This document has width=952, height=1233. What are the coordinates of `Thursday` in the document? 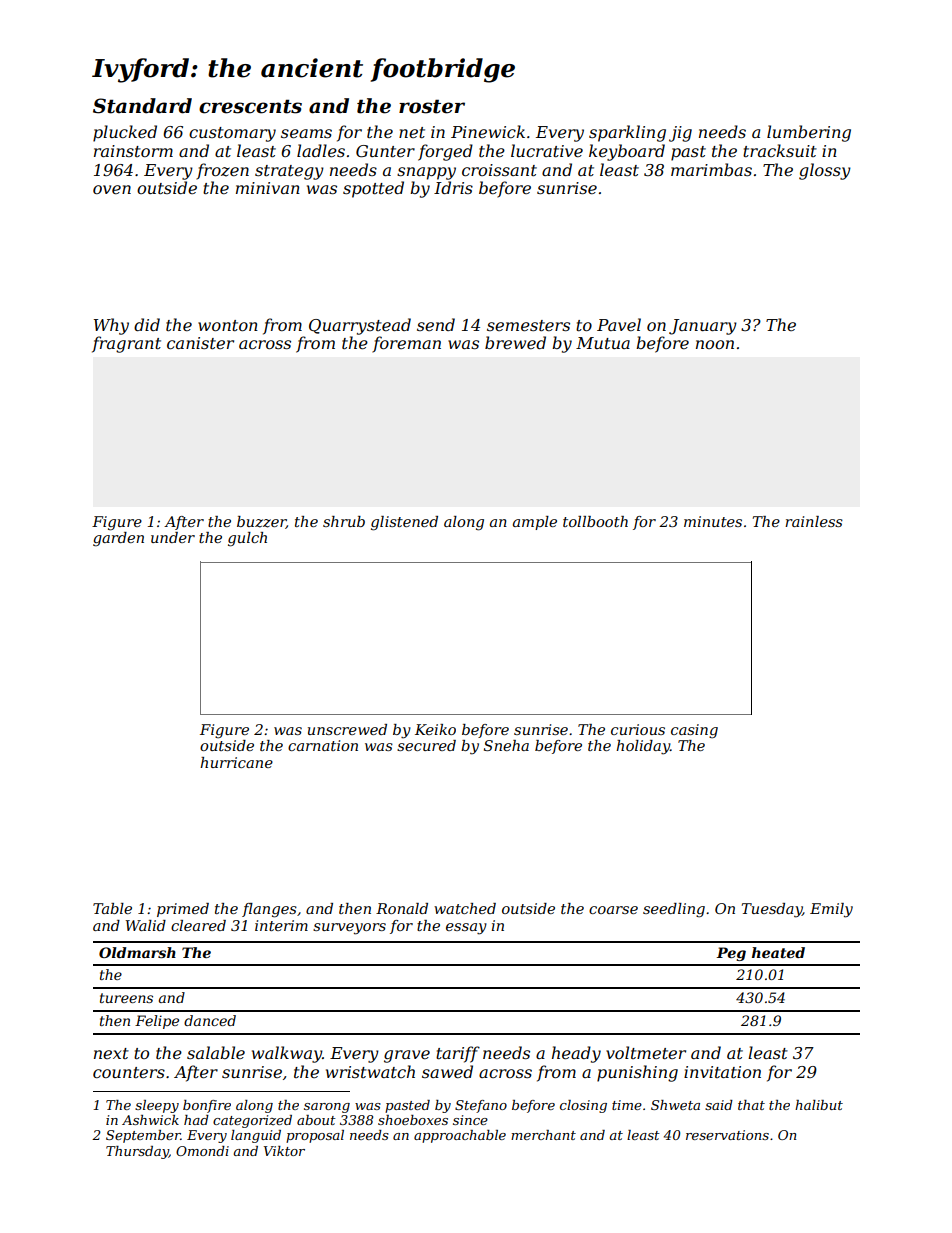 It's located at (137, 1152).
